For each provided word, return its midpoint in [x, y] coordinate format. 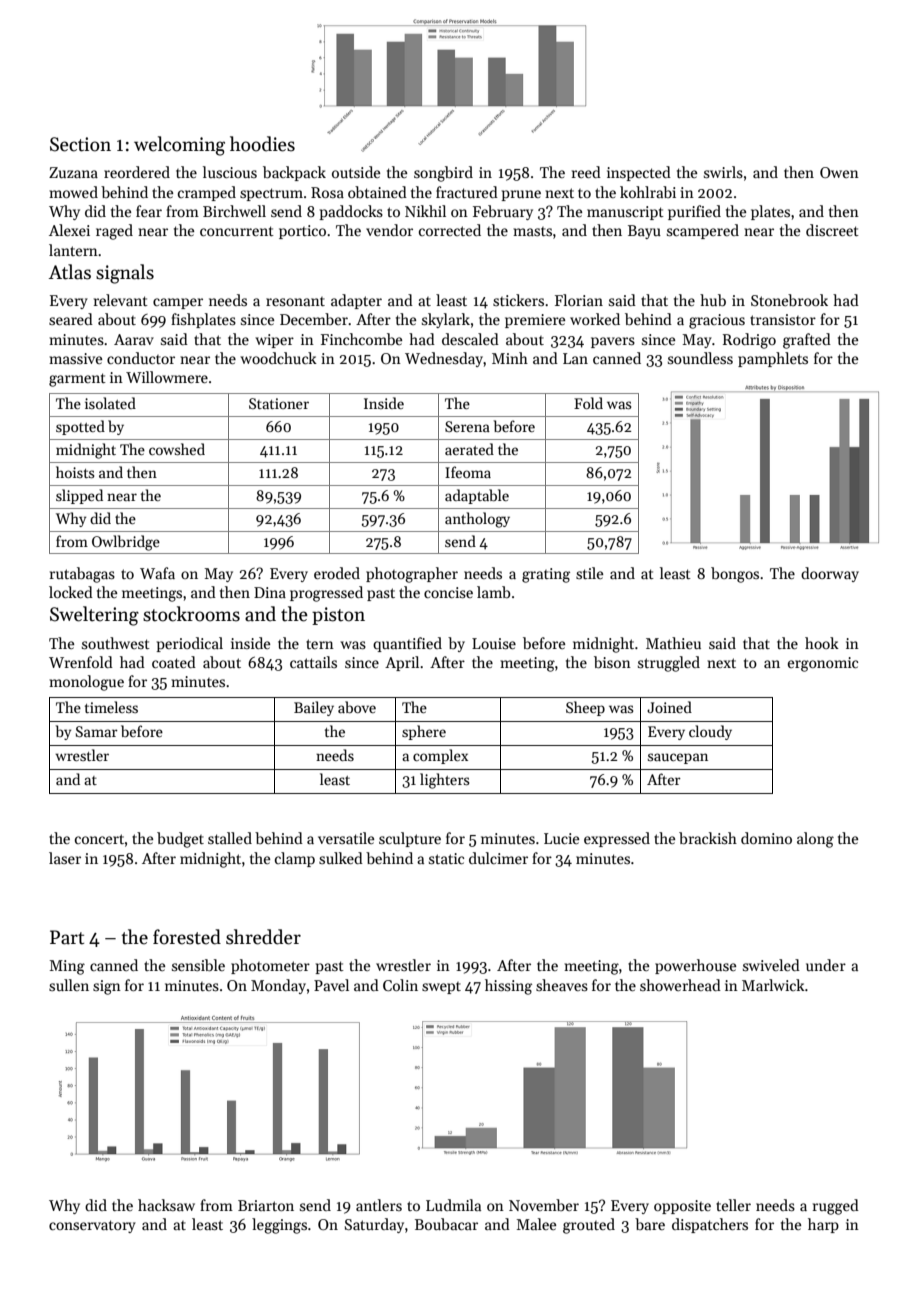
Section [80, 144]
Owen [839, 172]
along [815, 840]
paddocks [351, 212]
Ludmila [453, 1205]
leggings [279, 1226]
